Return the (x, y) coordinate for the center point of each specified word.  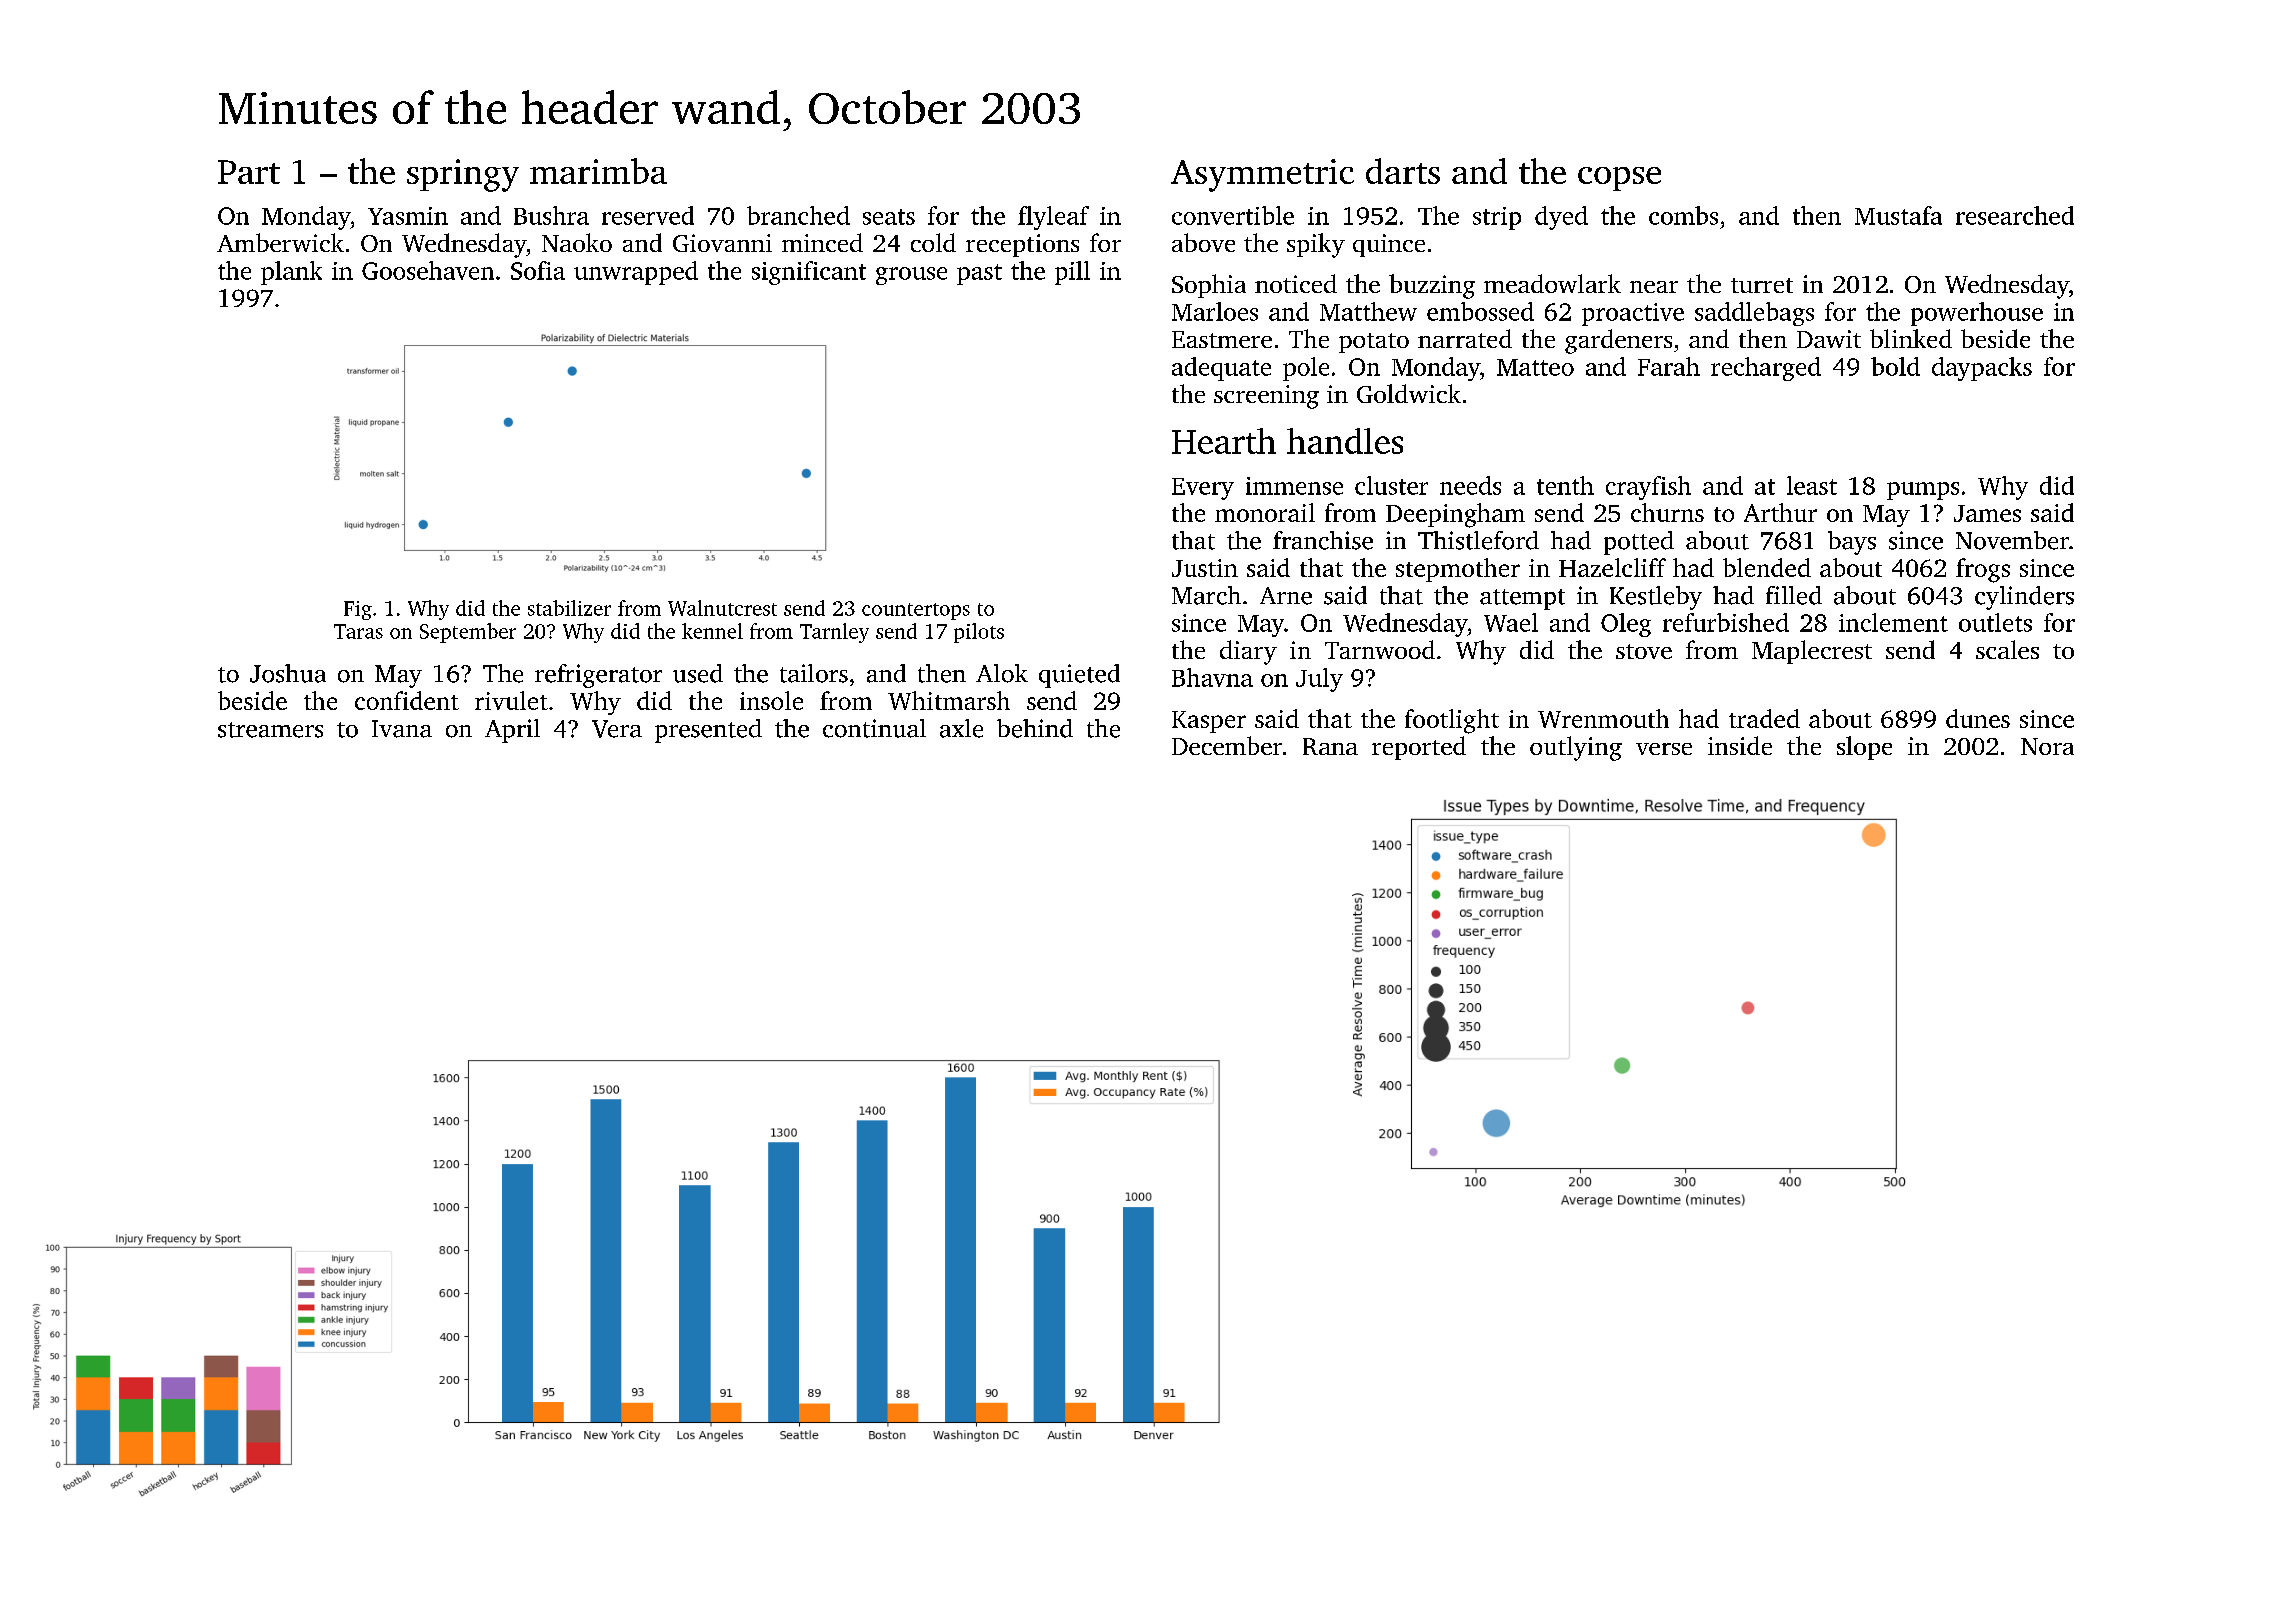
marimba (598, 171)
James (1987, 513)
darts (1403, 171)
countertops (916, 611)
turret (1762, 285)
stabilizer (569, 608)
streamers (270, 730)
